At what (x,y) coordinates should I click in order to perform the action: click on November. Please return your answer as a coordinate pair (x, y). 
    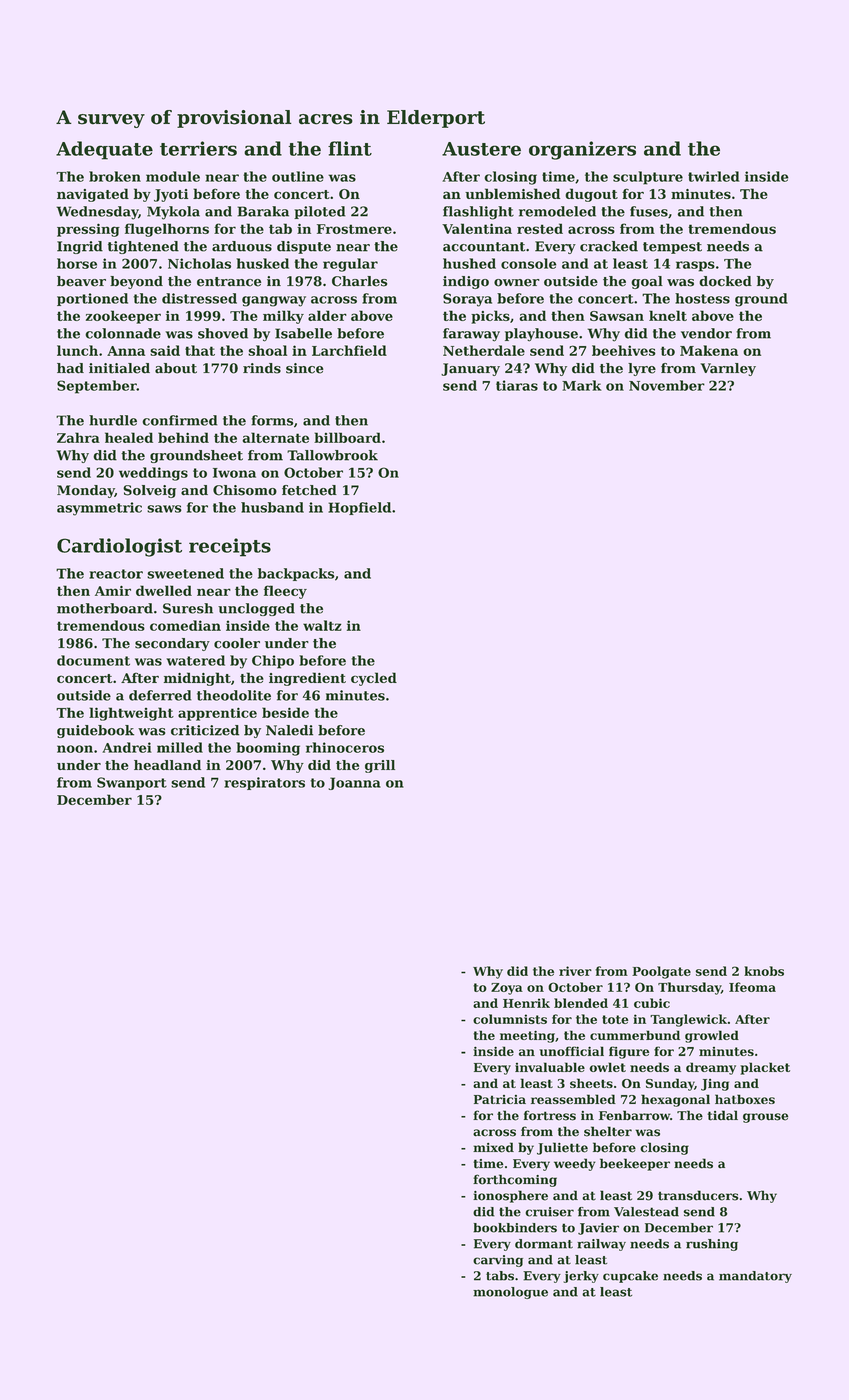
    Looking at the image, I should click on (667, 385).
